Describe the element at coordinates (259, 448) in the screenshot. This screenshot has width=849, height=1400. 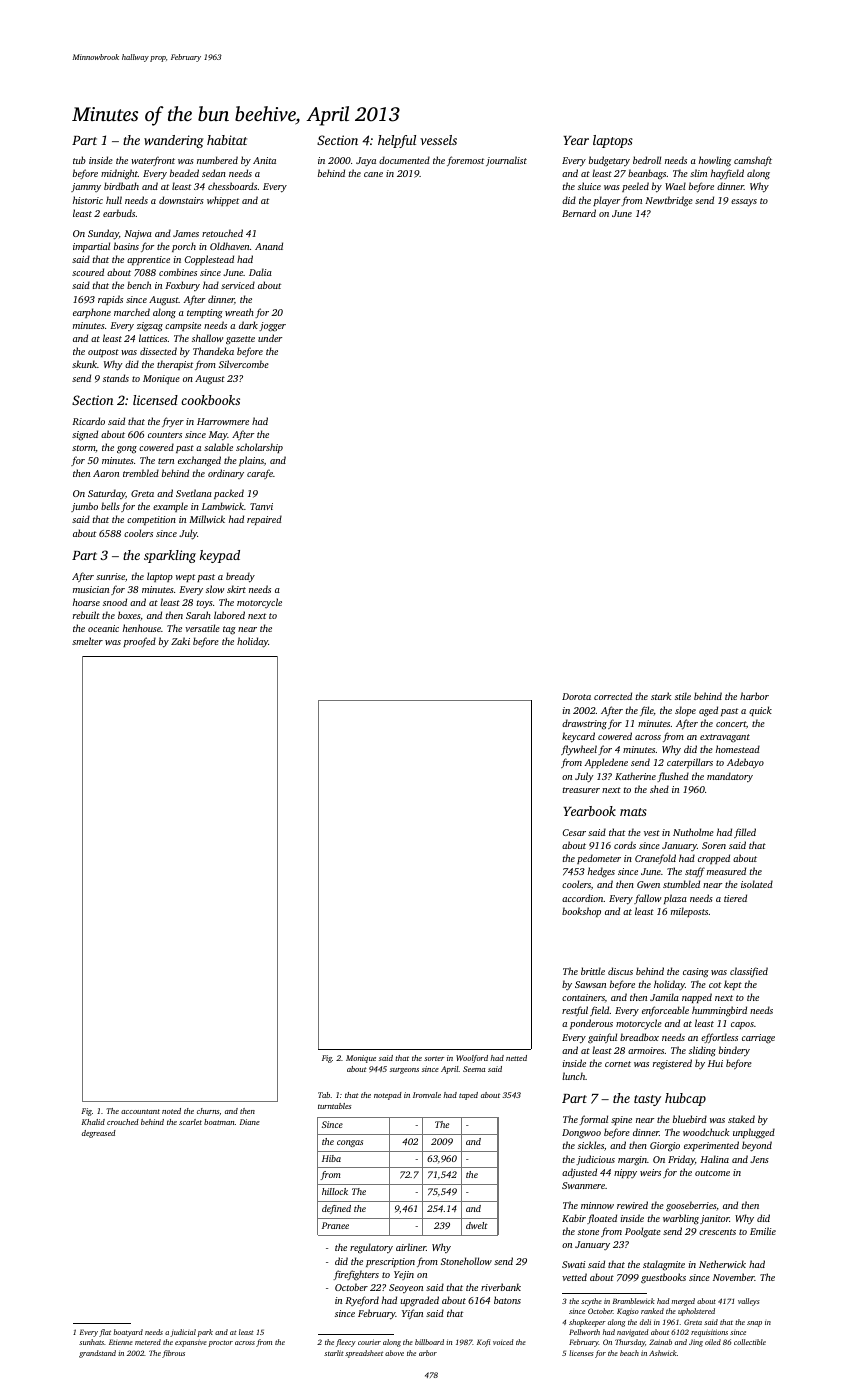
I see `scholarship` at that location.
